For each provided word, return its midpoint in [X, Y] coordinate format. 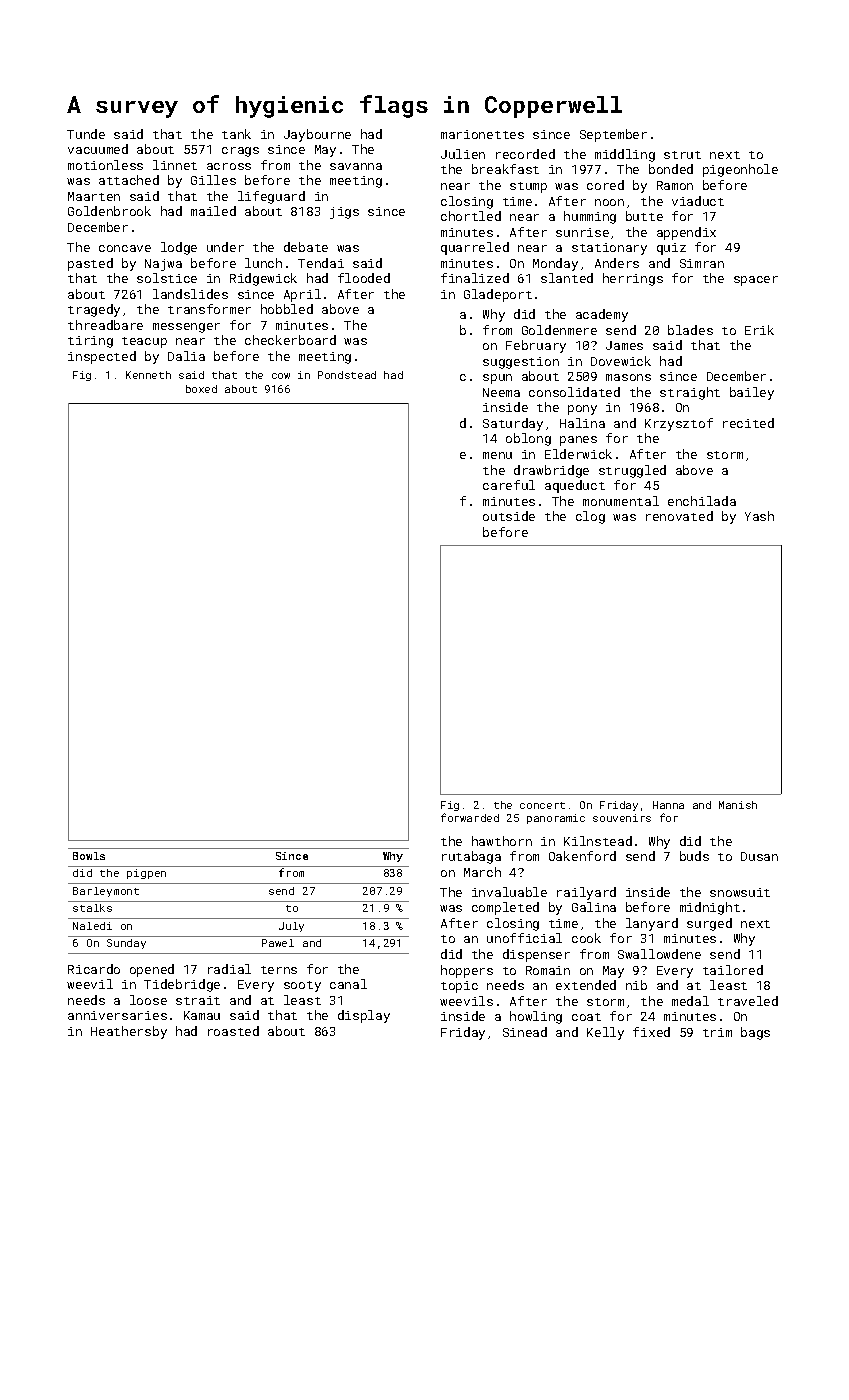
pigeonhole [740, 170]
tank [236, 134]
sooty [302, 986]
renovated [679, 516]
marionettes [482, 134]
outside [509, 516]
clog [590, 517]
